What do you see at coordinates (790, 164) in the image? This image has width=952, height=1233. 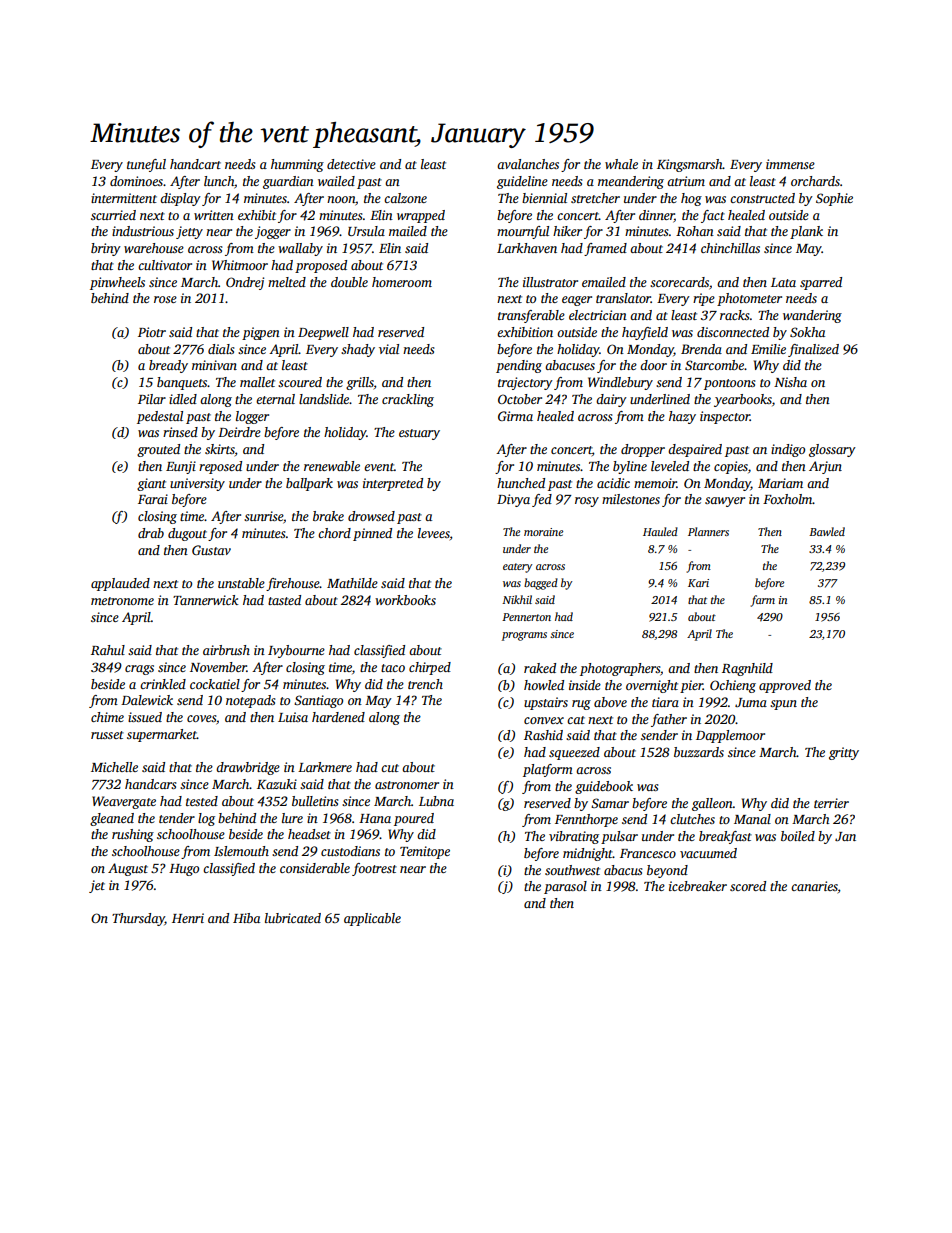 I see `immense` at bounding box center [790, 164].
